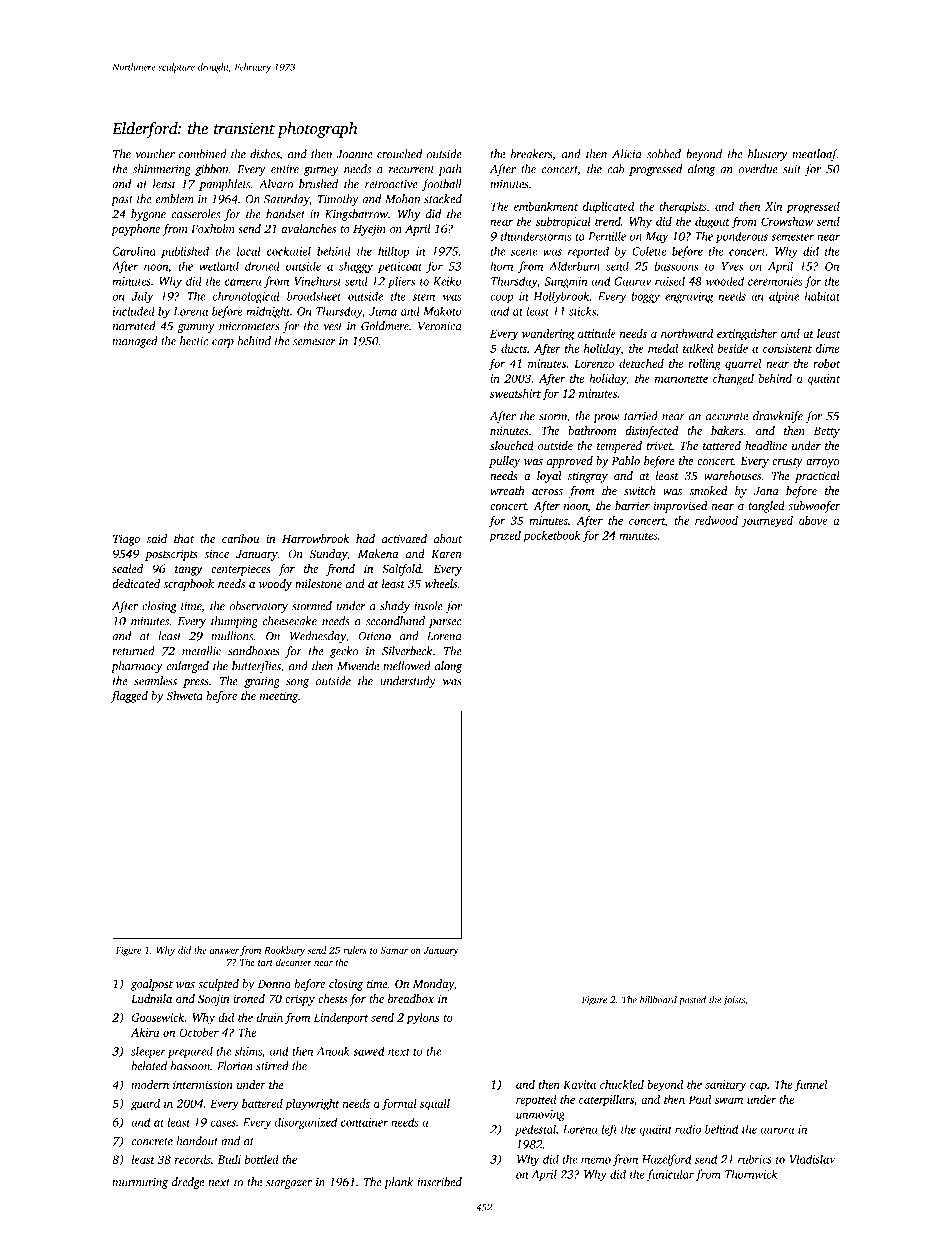  I want to click on path, so click(449, 170).
